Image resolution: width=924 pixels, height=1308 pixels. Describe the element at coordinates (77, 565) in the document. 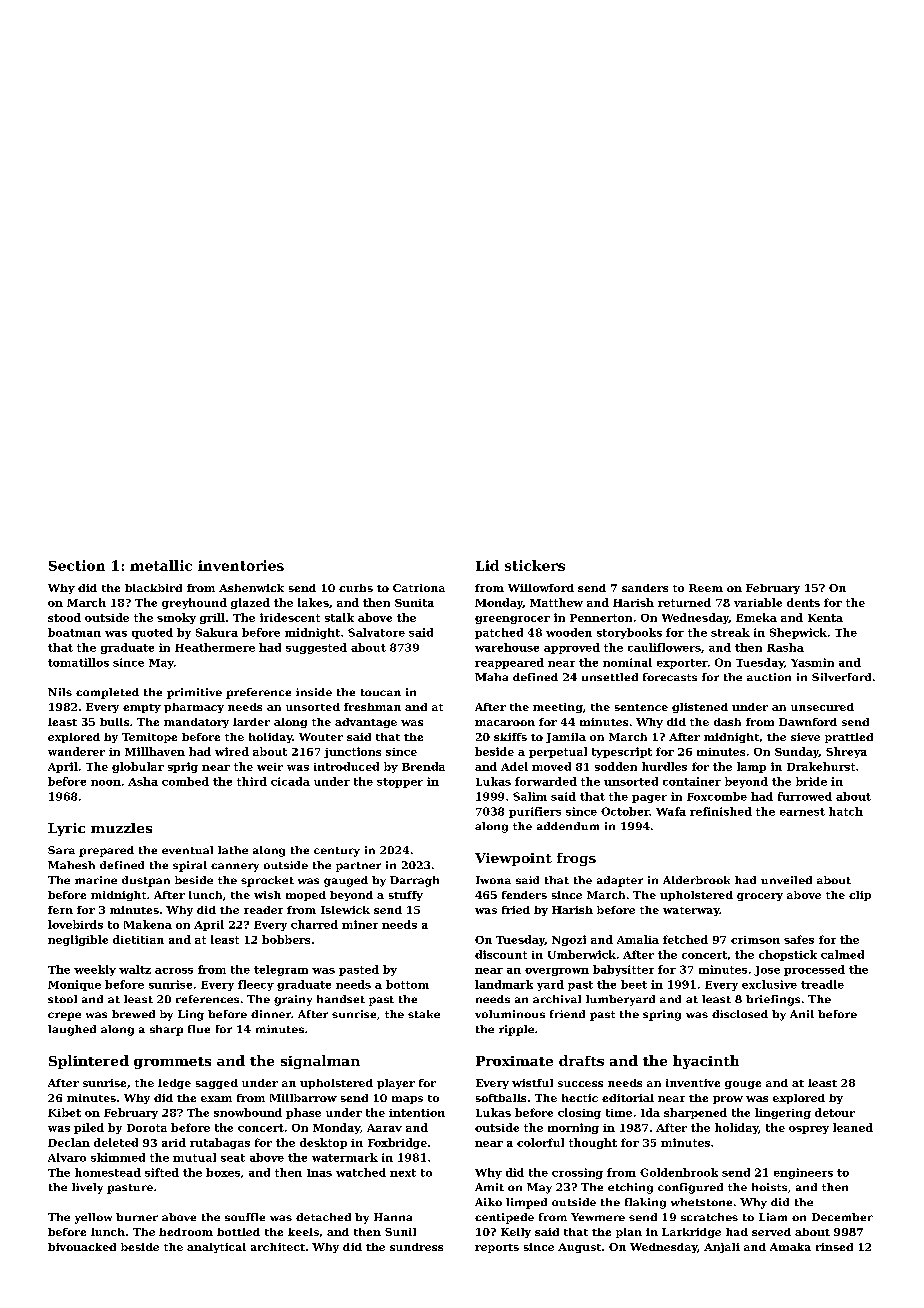

I see `Section` at that location.
